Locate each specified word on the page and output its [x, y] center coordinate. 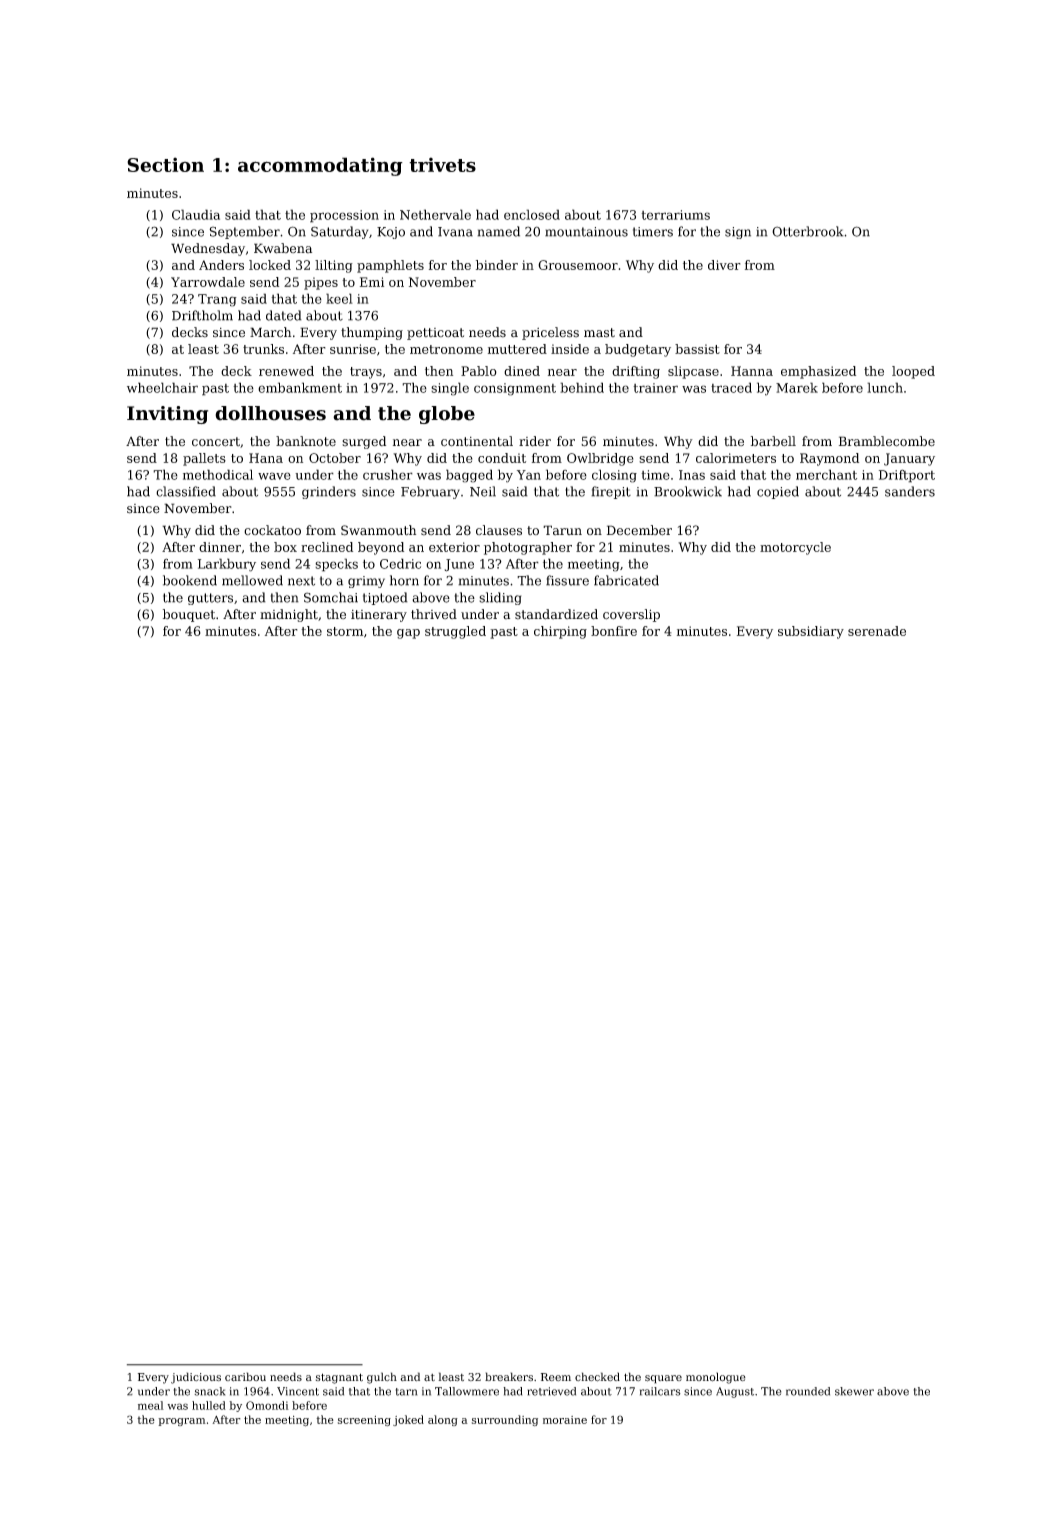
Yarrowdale [208, 282]
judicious [196, 1378]
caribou [245, 1377]
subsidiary [811, 632]
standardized [556, 614]
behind [582, 387]
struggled [455, 632]
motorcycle [795, 548]
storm [345, 631]
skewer [854, 1391]
